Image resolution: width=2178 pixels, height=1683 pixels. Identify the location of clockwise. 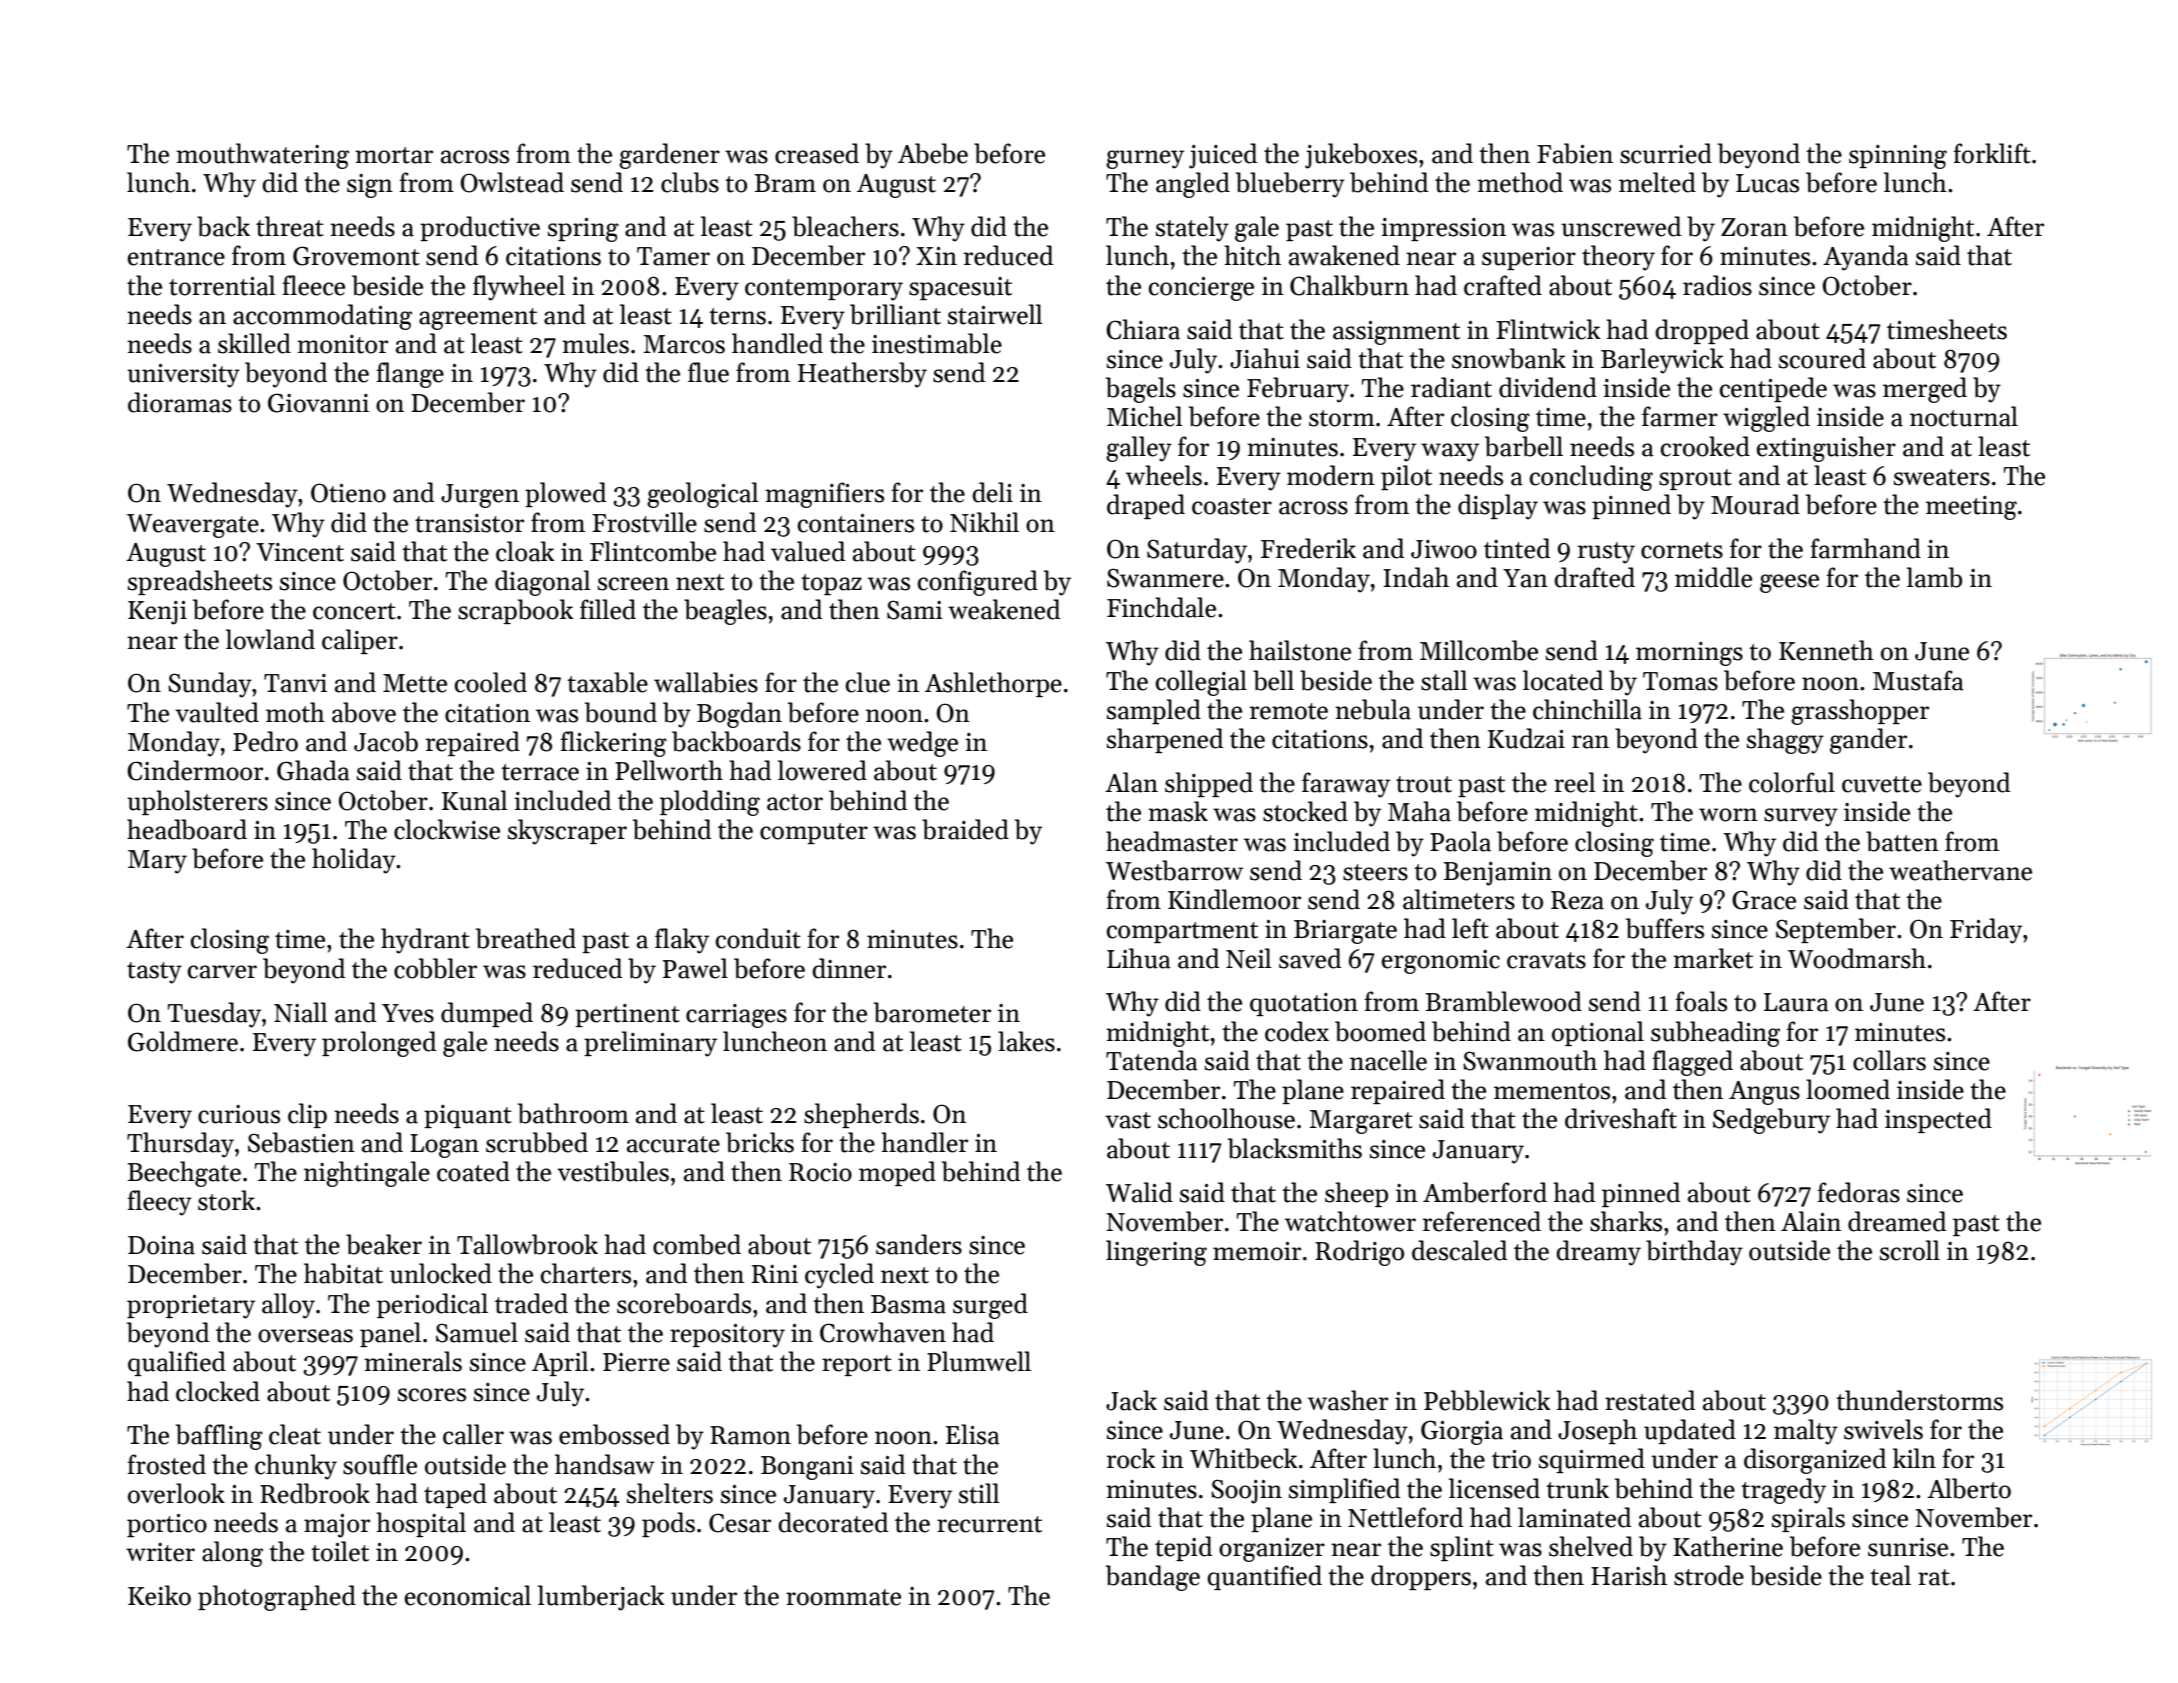
(447, 829).
